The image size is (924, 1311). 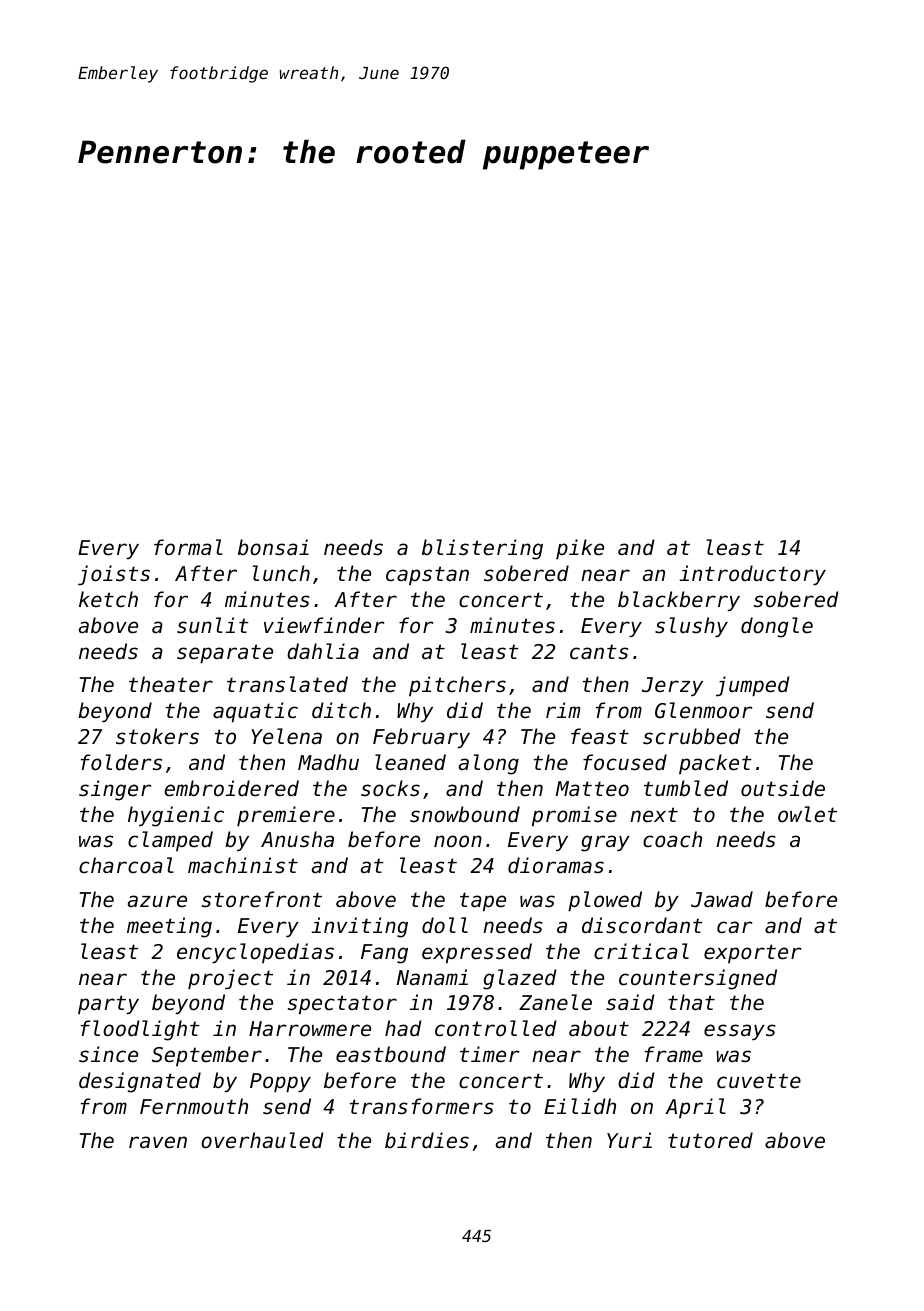 I want to click on floodlight, so click(x=140, y=1030).
